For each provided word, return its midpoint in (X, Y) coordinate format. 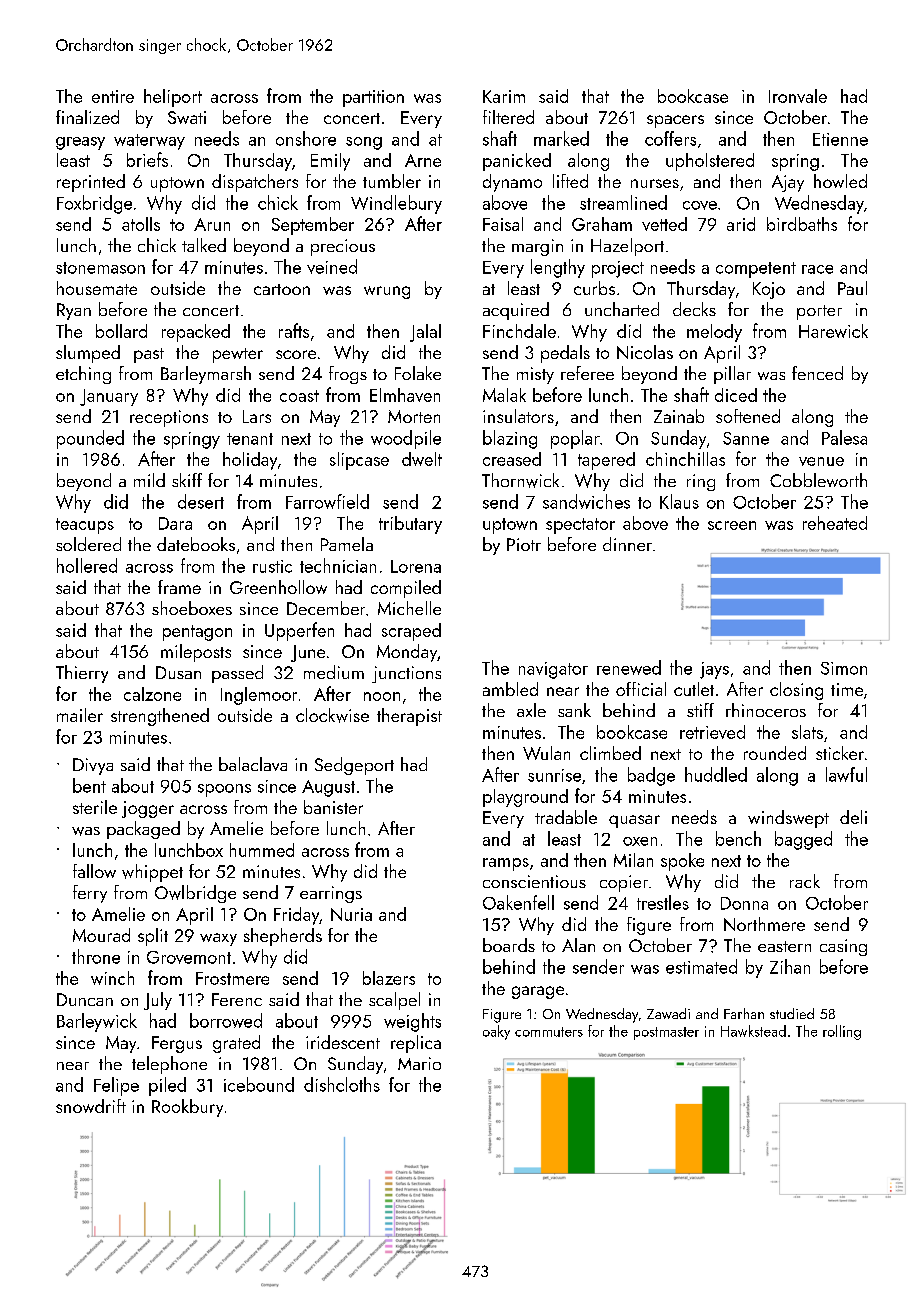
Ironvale (798, 96)
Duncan (85, 999)
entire (113, 96)
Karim (504, 96)
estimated (701, 966)
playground (525, 798)
